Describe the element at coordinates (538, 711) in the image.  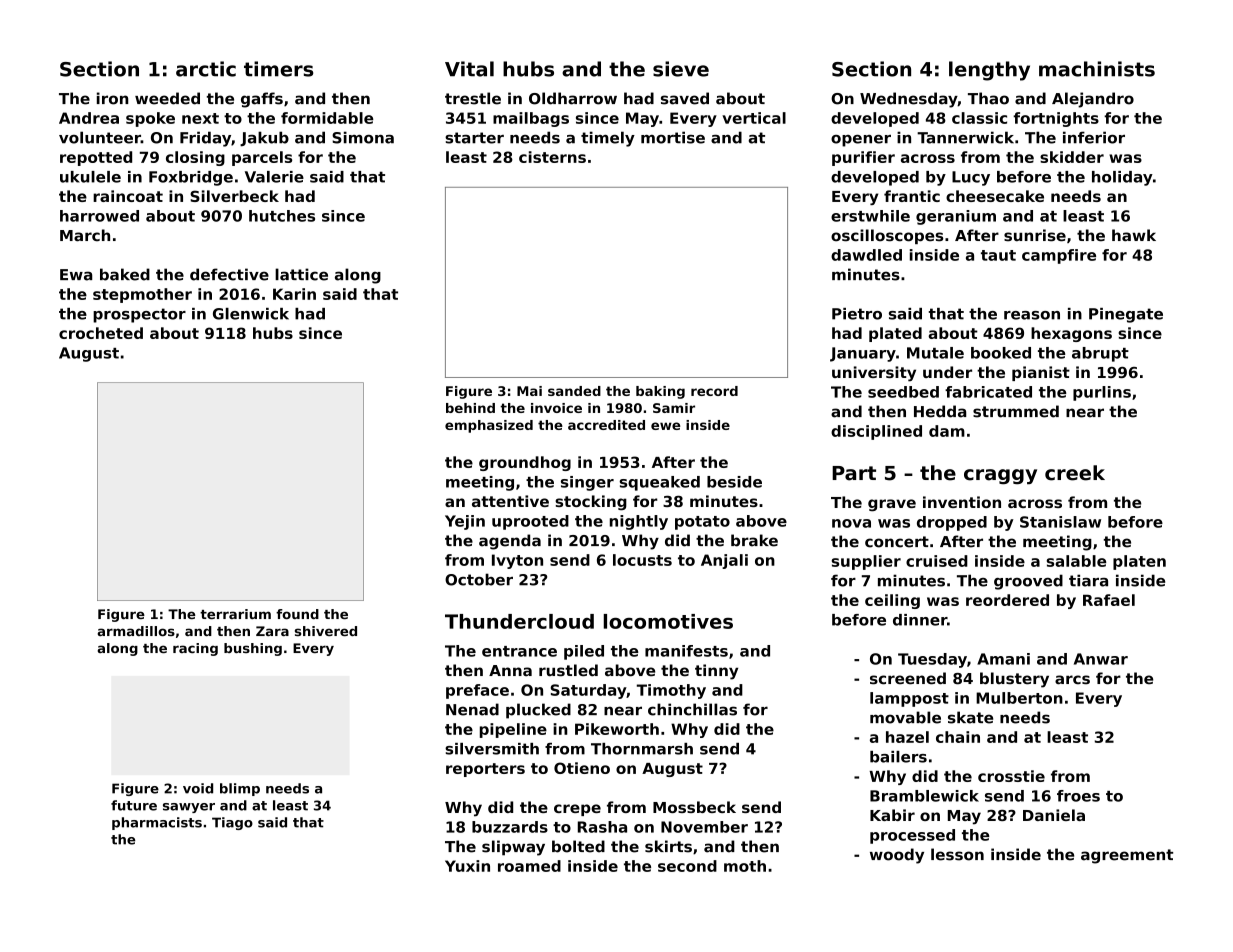
I see `plucked` at that location.
